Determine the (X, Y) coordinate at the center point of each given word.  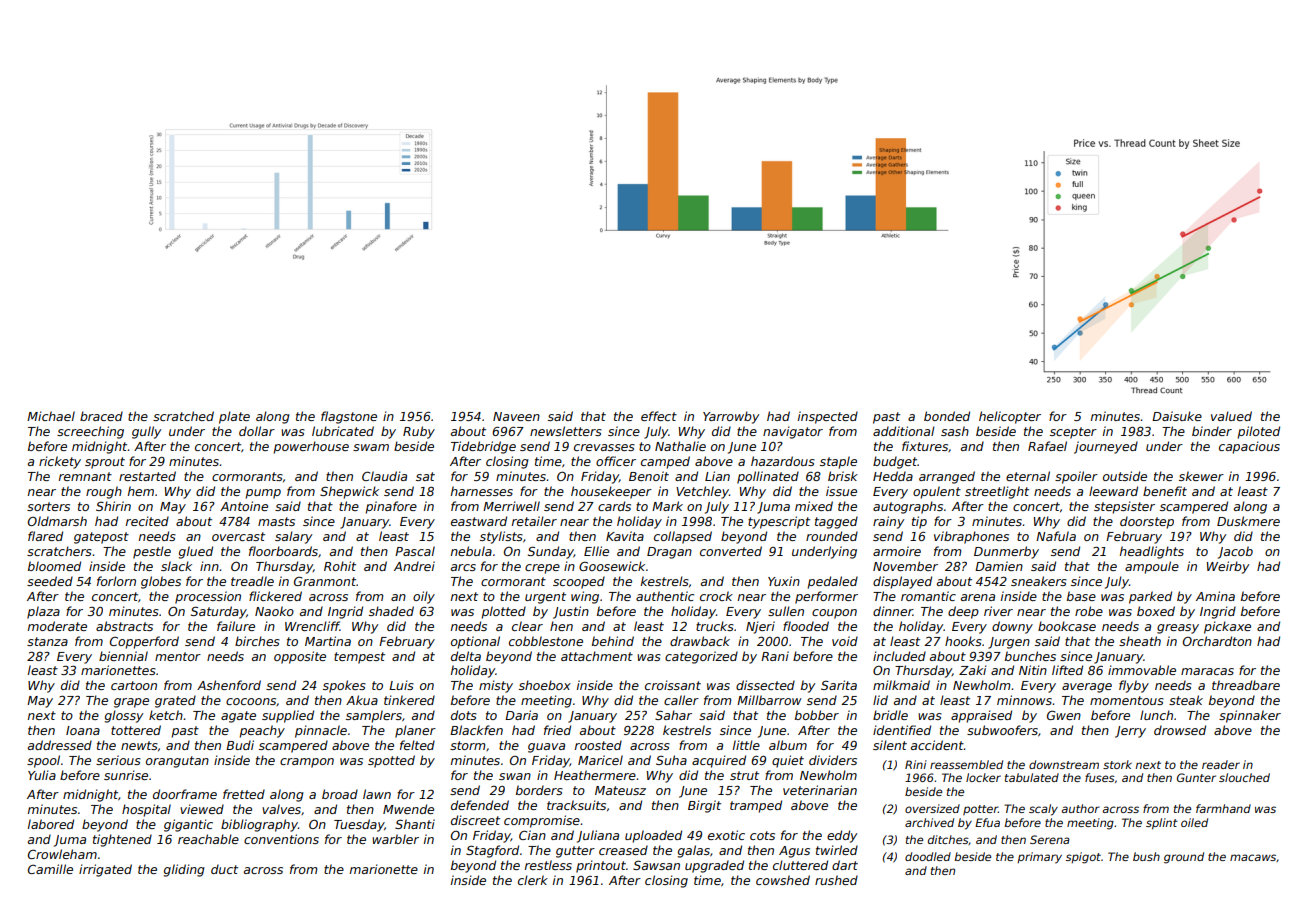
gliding (184, 870)
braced (101, 416)
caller (681, 700)
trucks (715, 626)
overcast (238, 536)
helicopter (1010, 417)
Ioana (83, 730)
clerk (533, 880)
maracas (1207, 671)
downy (1012, 627)
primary (1039, 858)
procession (208, 597)
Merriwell (511, 506)
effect (659, 416)
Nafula (1056, 536)
